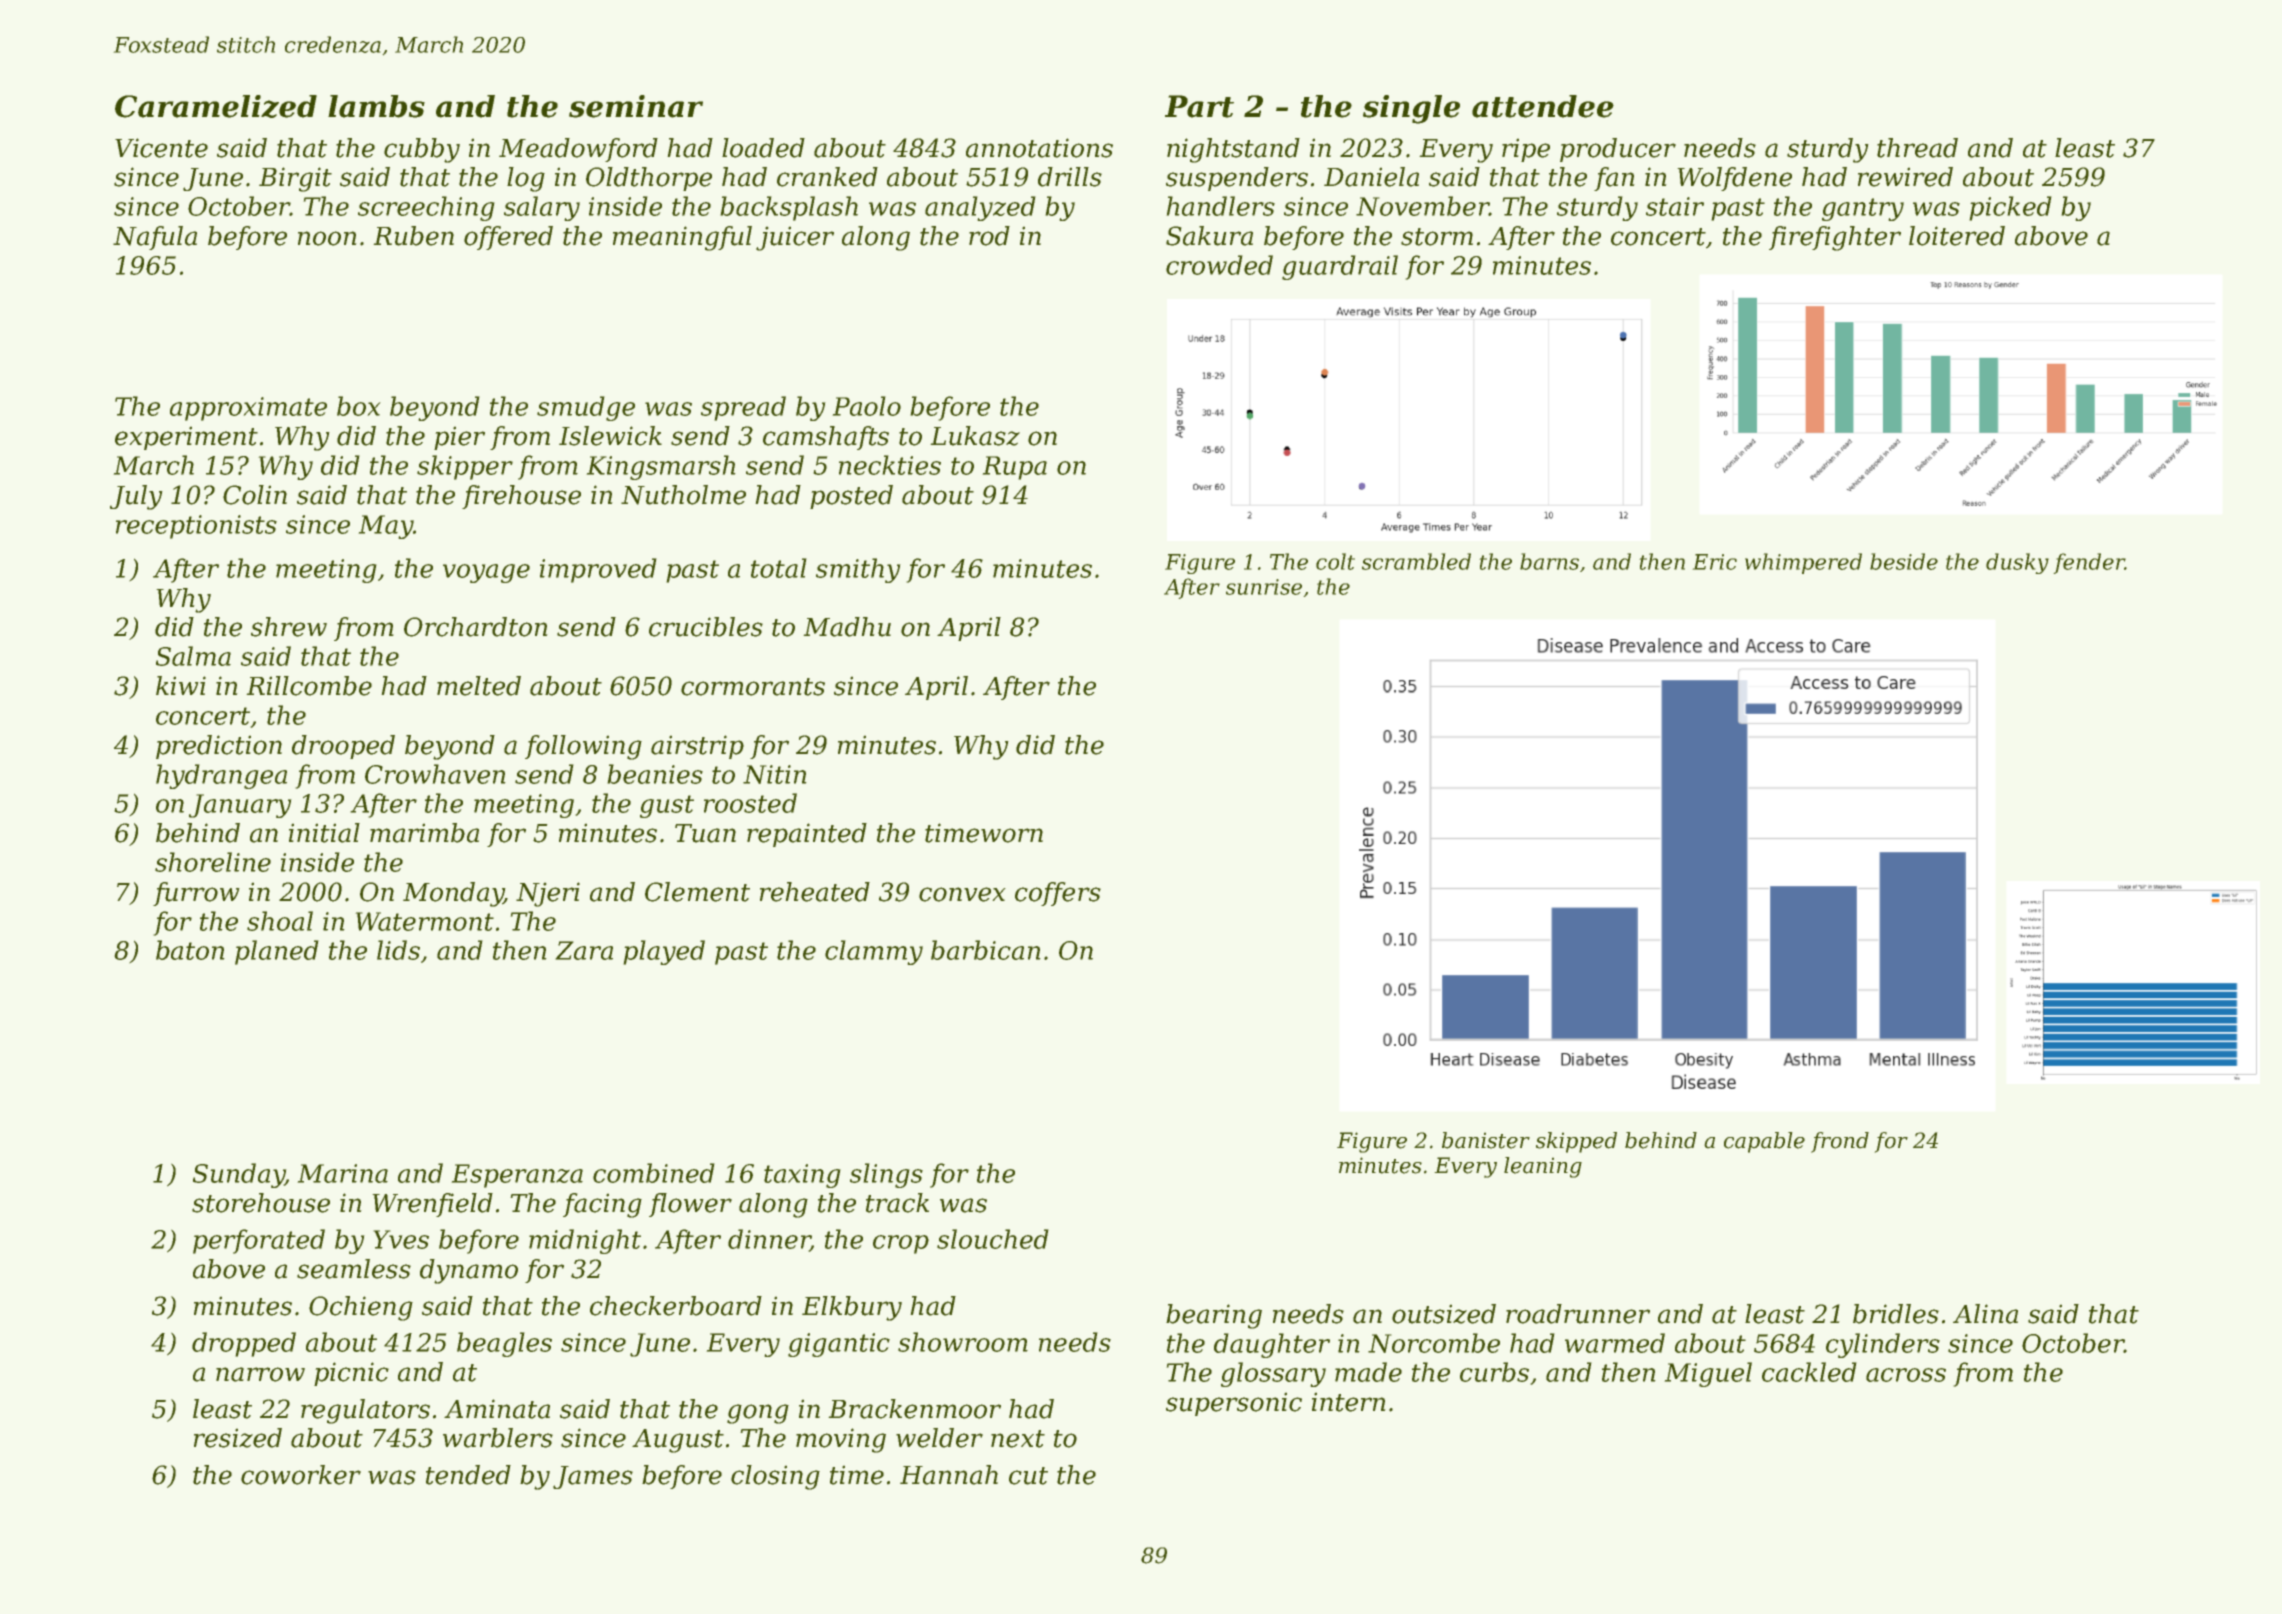  What do you see at coordinates (992, 1239) in the image?
I see `slouched` at bounding box center [992, 1239].
